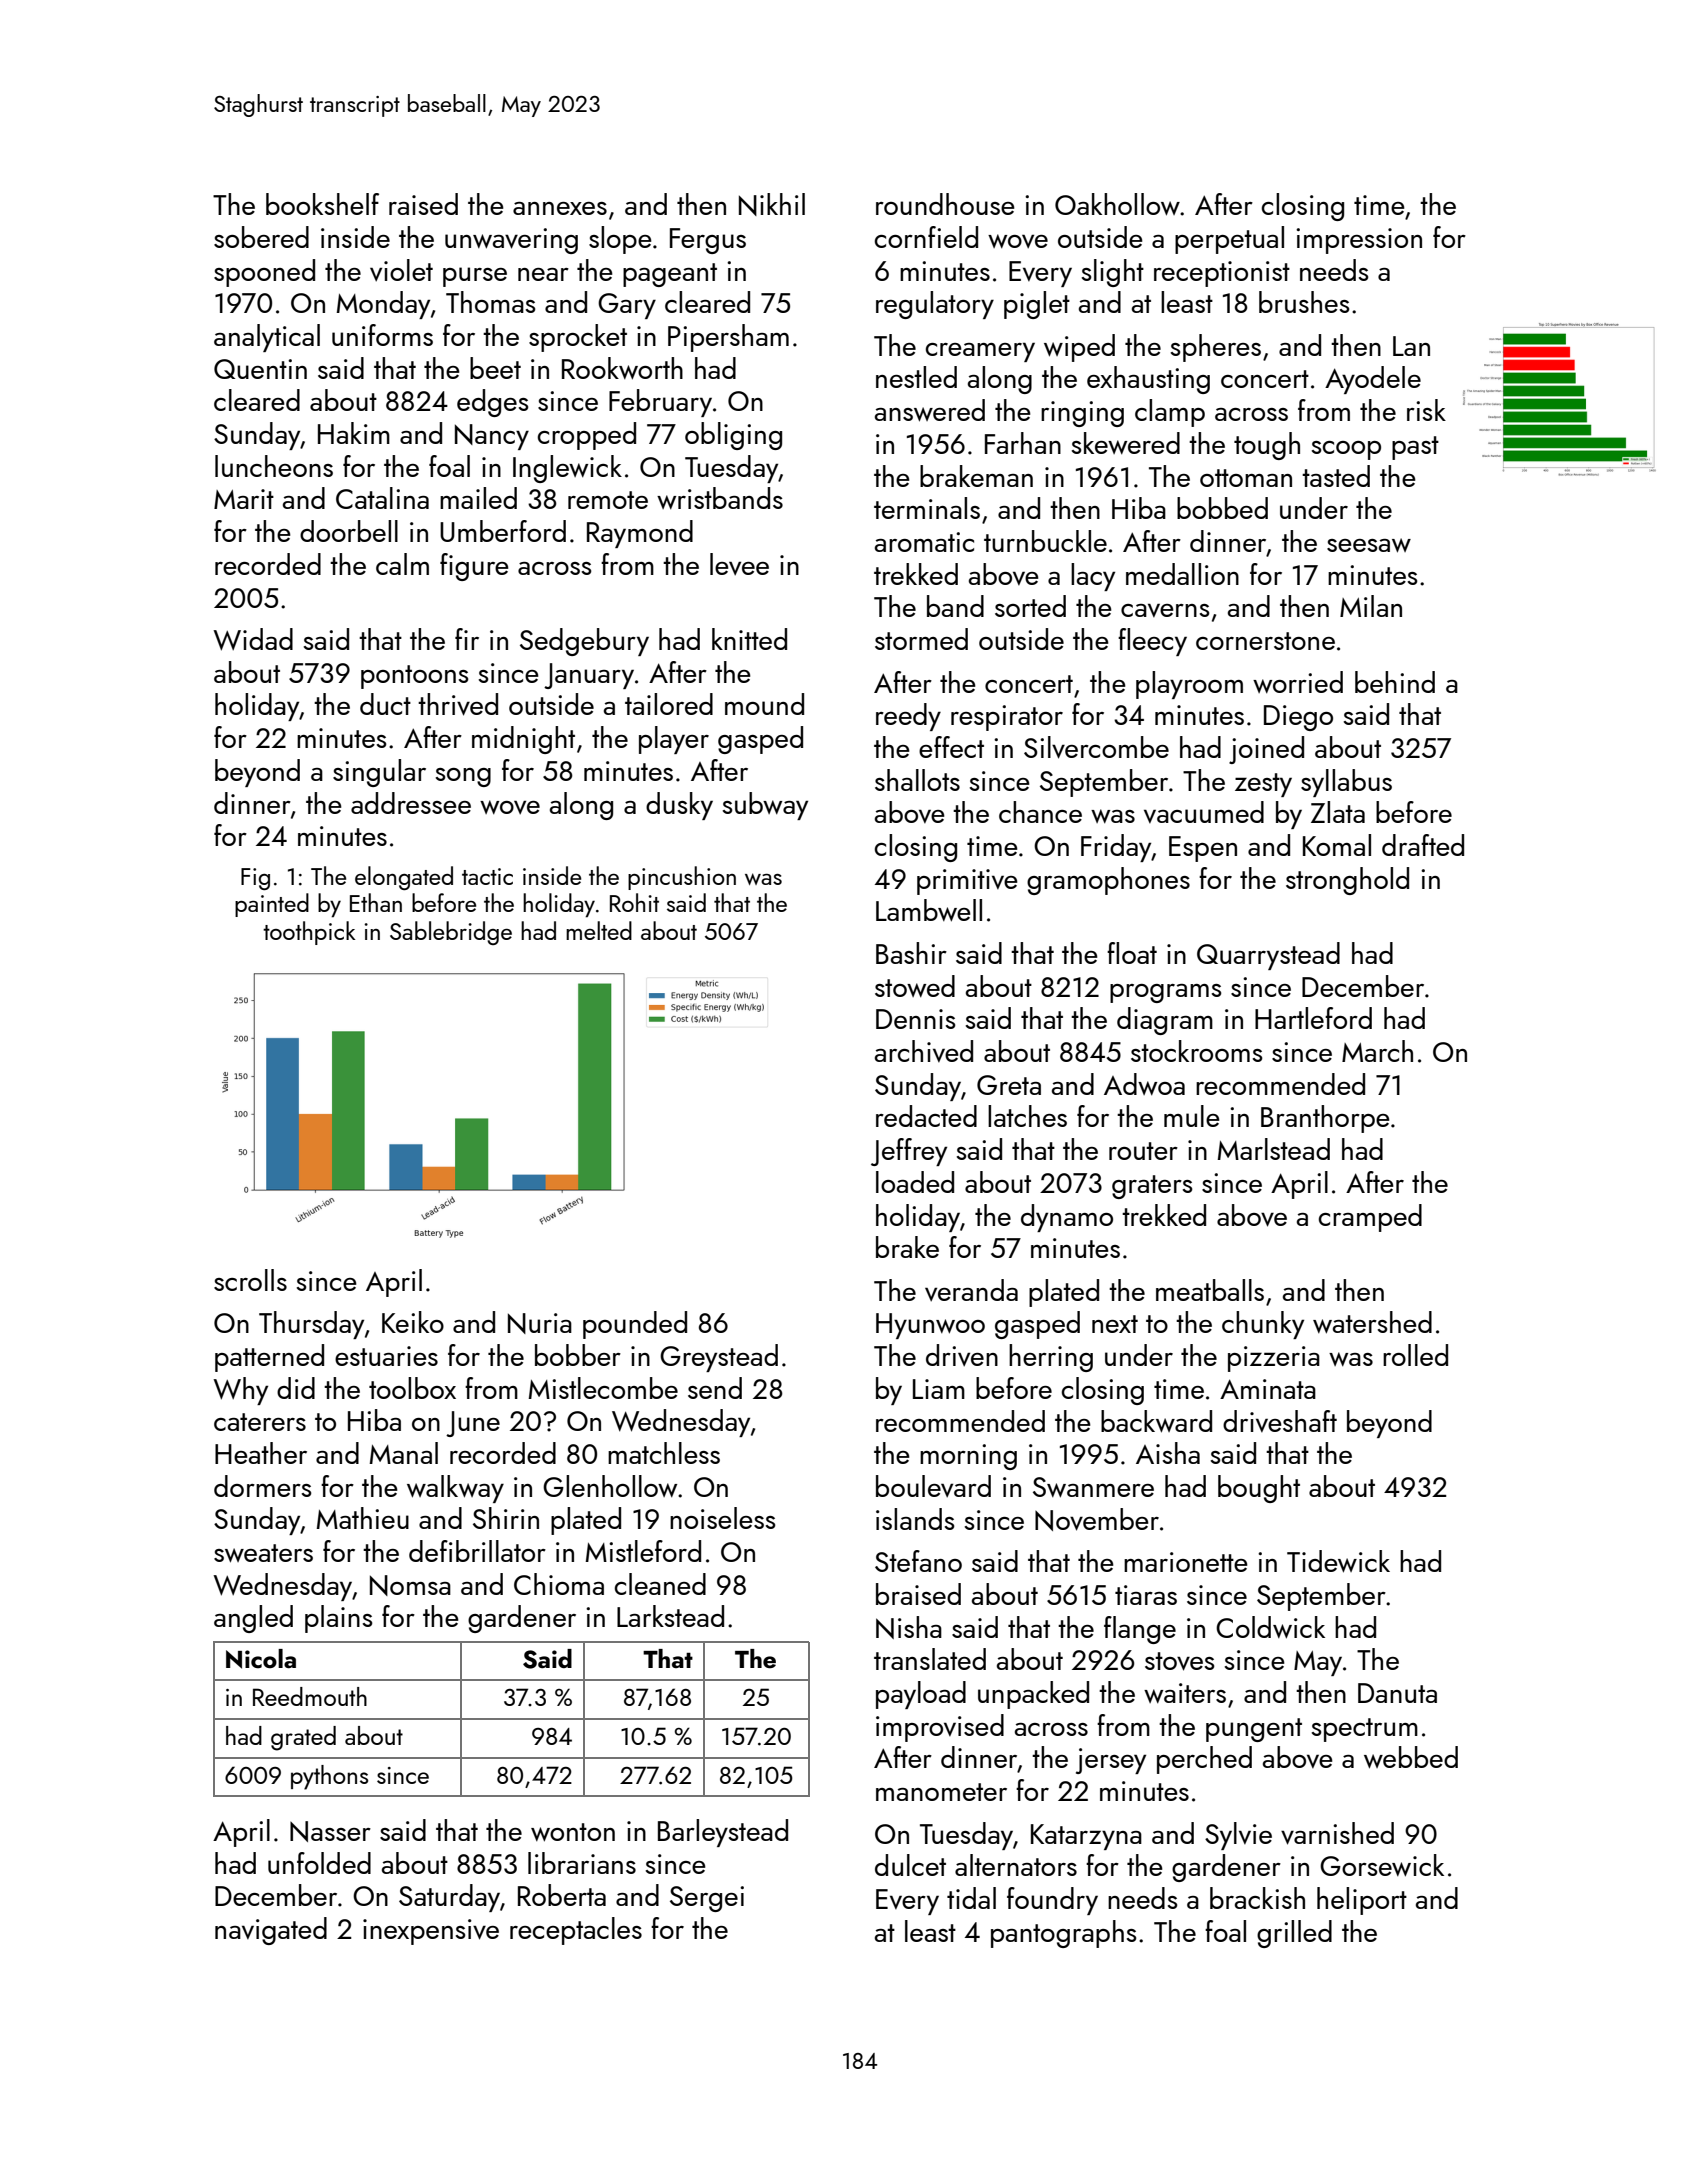  What do you see at coordinates (401, 270) in the page?
I see `violet` at bounding box center [401, 270].
